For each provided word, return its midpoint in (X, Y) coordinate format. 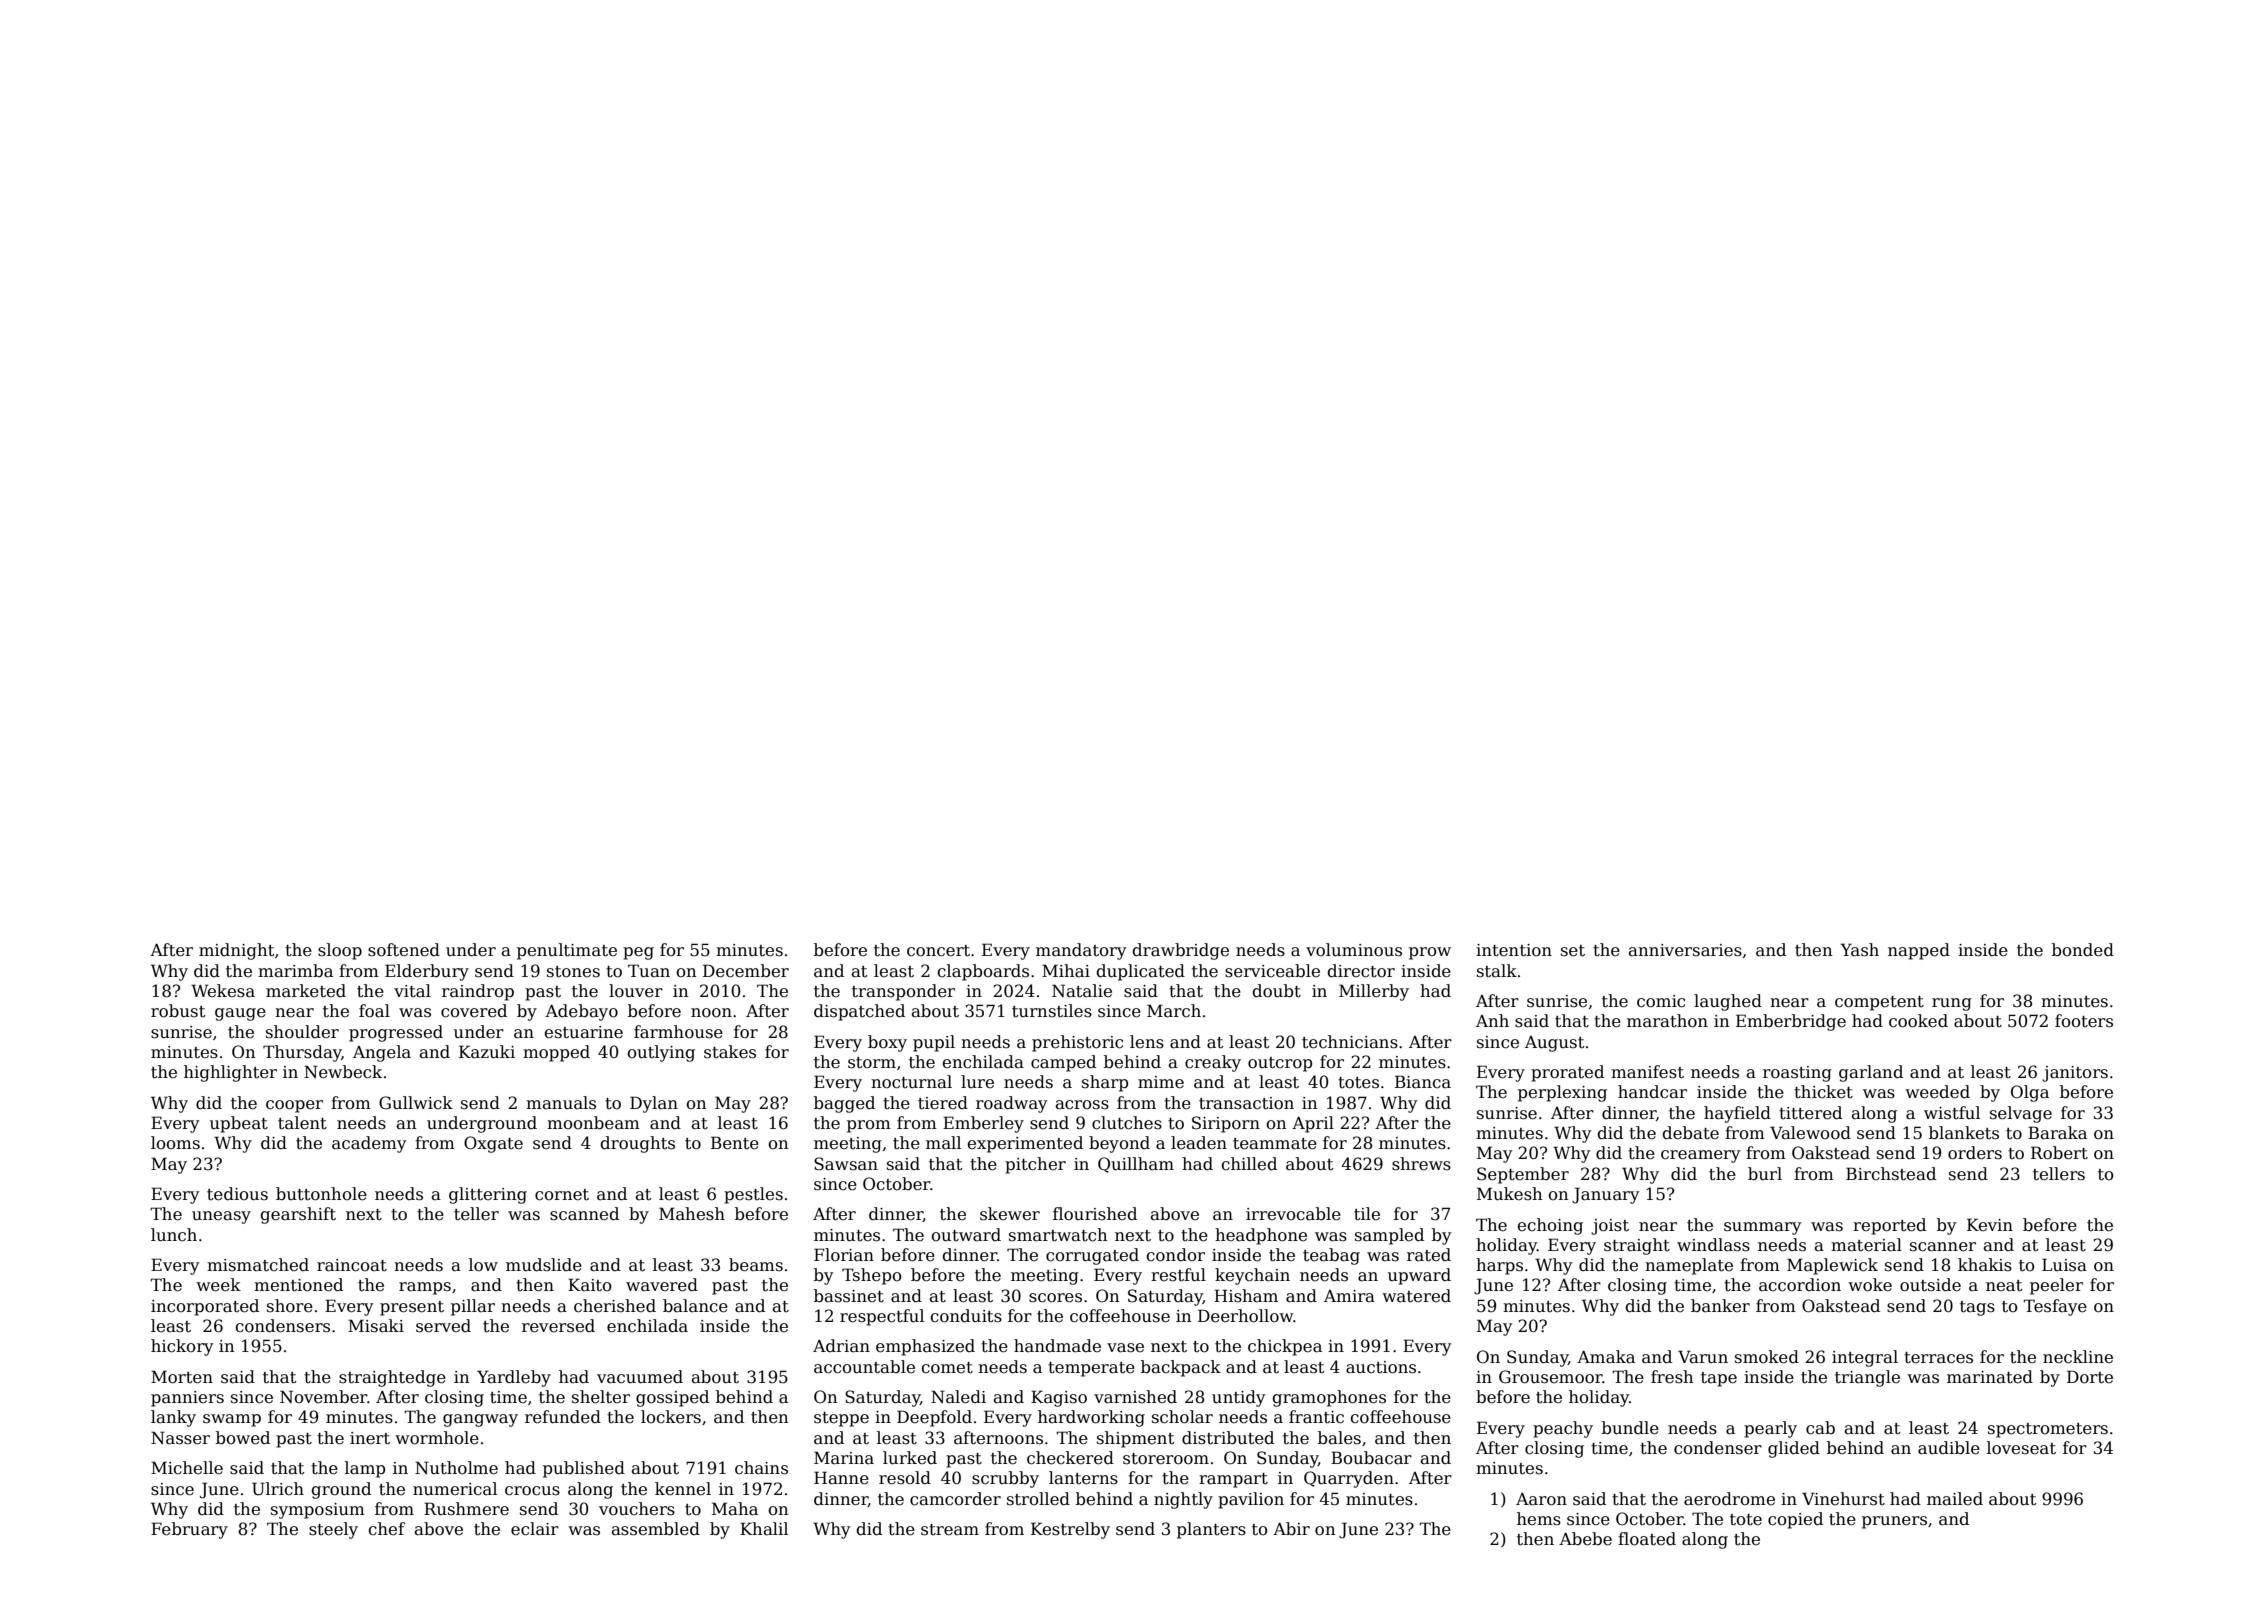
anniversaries (1685, 950)
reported (1889, 1226)
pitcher (1035, 1165)
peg (638, 953)
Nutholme (456, 1468)
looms (175, 1143)
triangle (1867, 1378)
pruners (1894, 1522)
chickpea (1285, 1347)
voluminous (1354, 950)
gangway (480, 1420)
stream (950, 1530)
